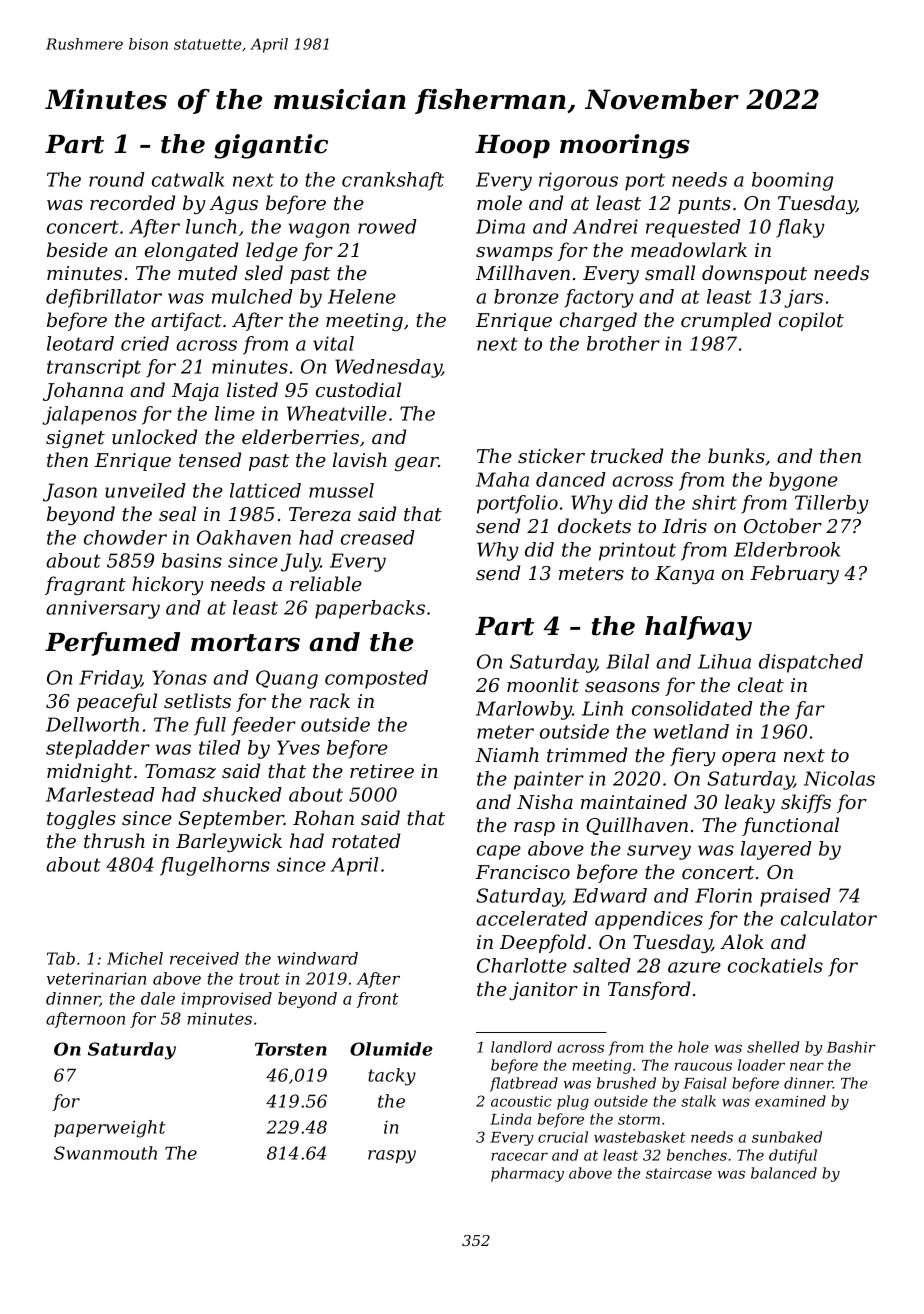 This screenshot has height=1314, width=924. I want to click on creased, so click(378, 537).
